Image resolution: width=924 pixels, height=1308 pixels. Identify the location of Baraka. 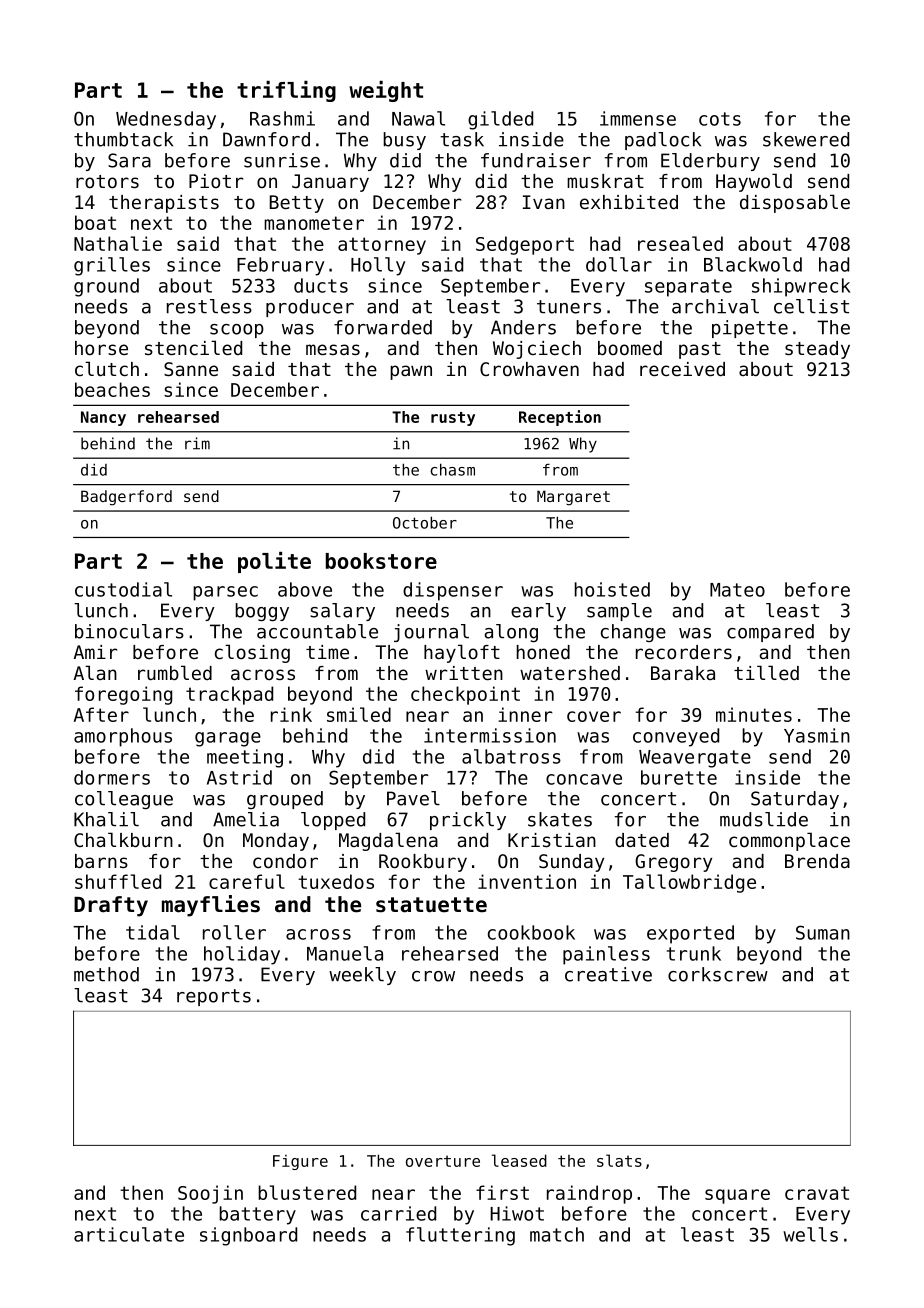
(683, 673).
